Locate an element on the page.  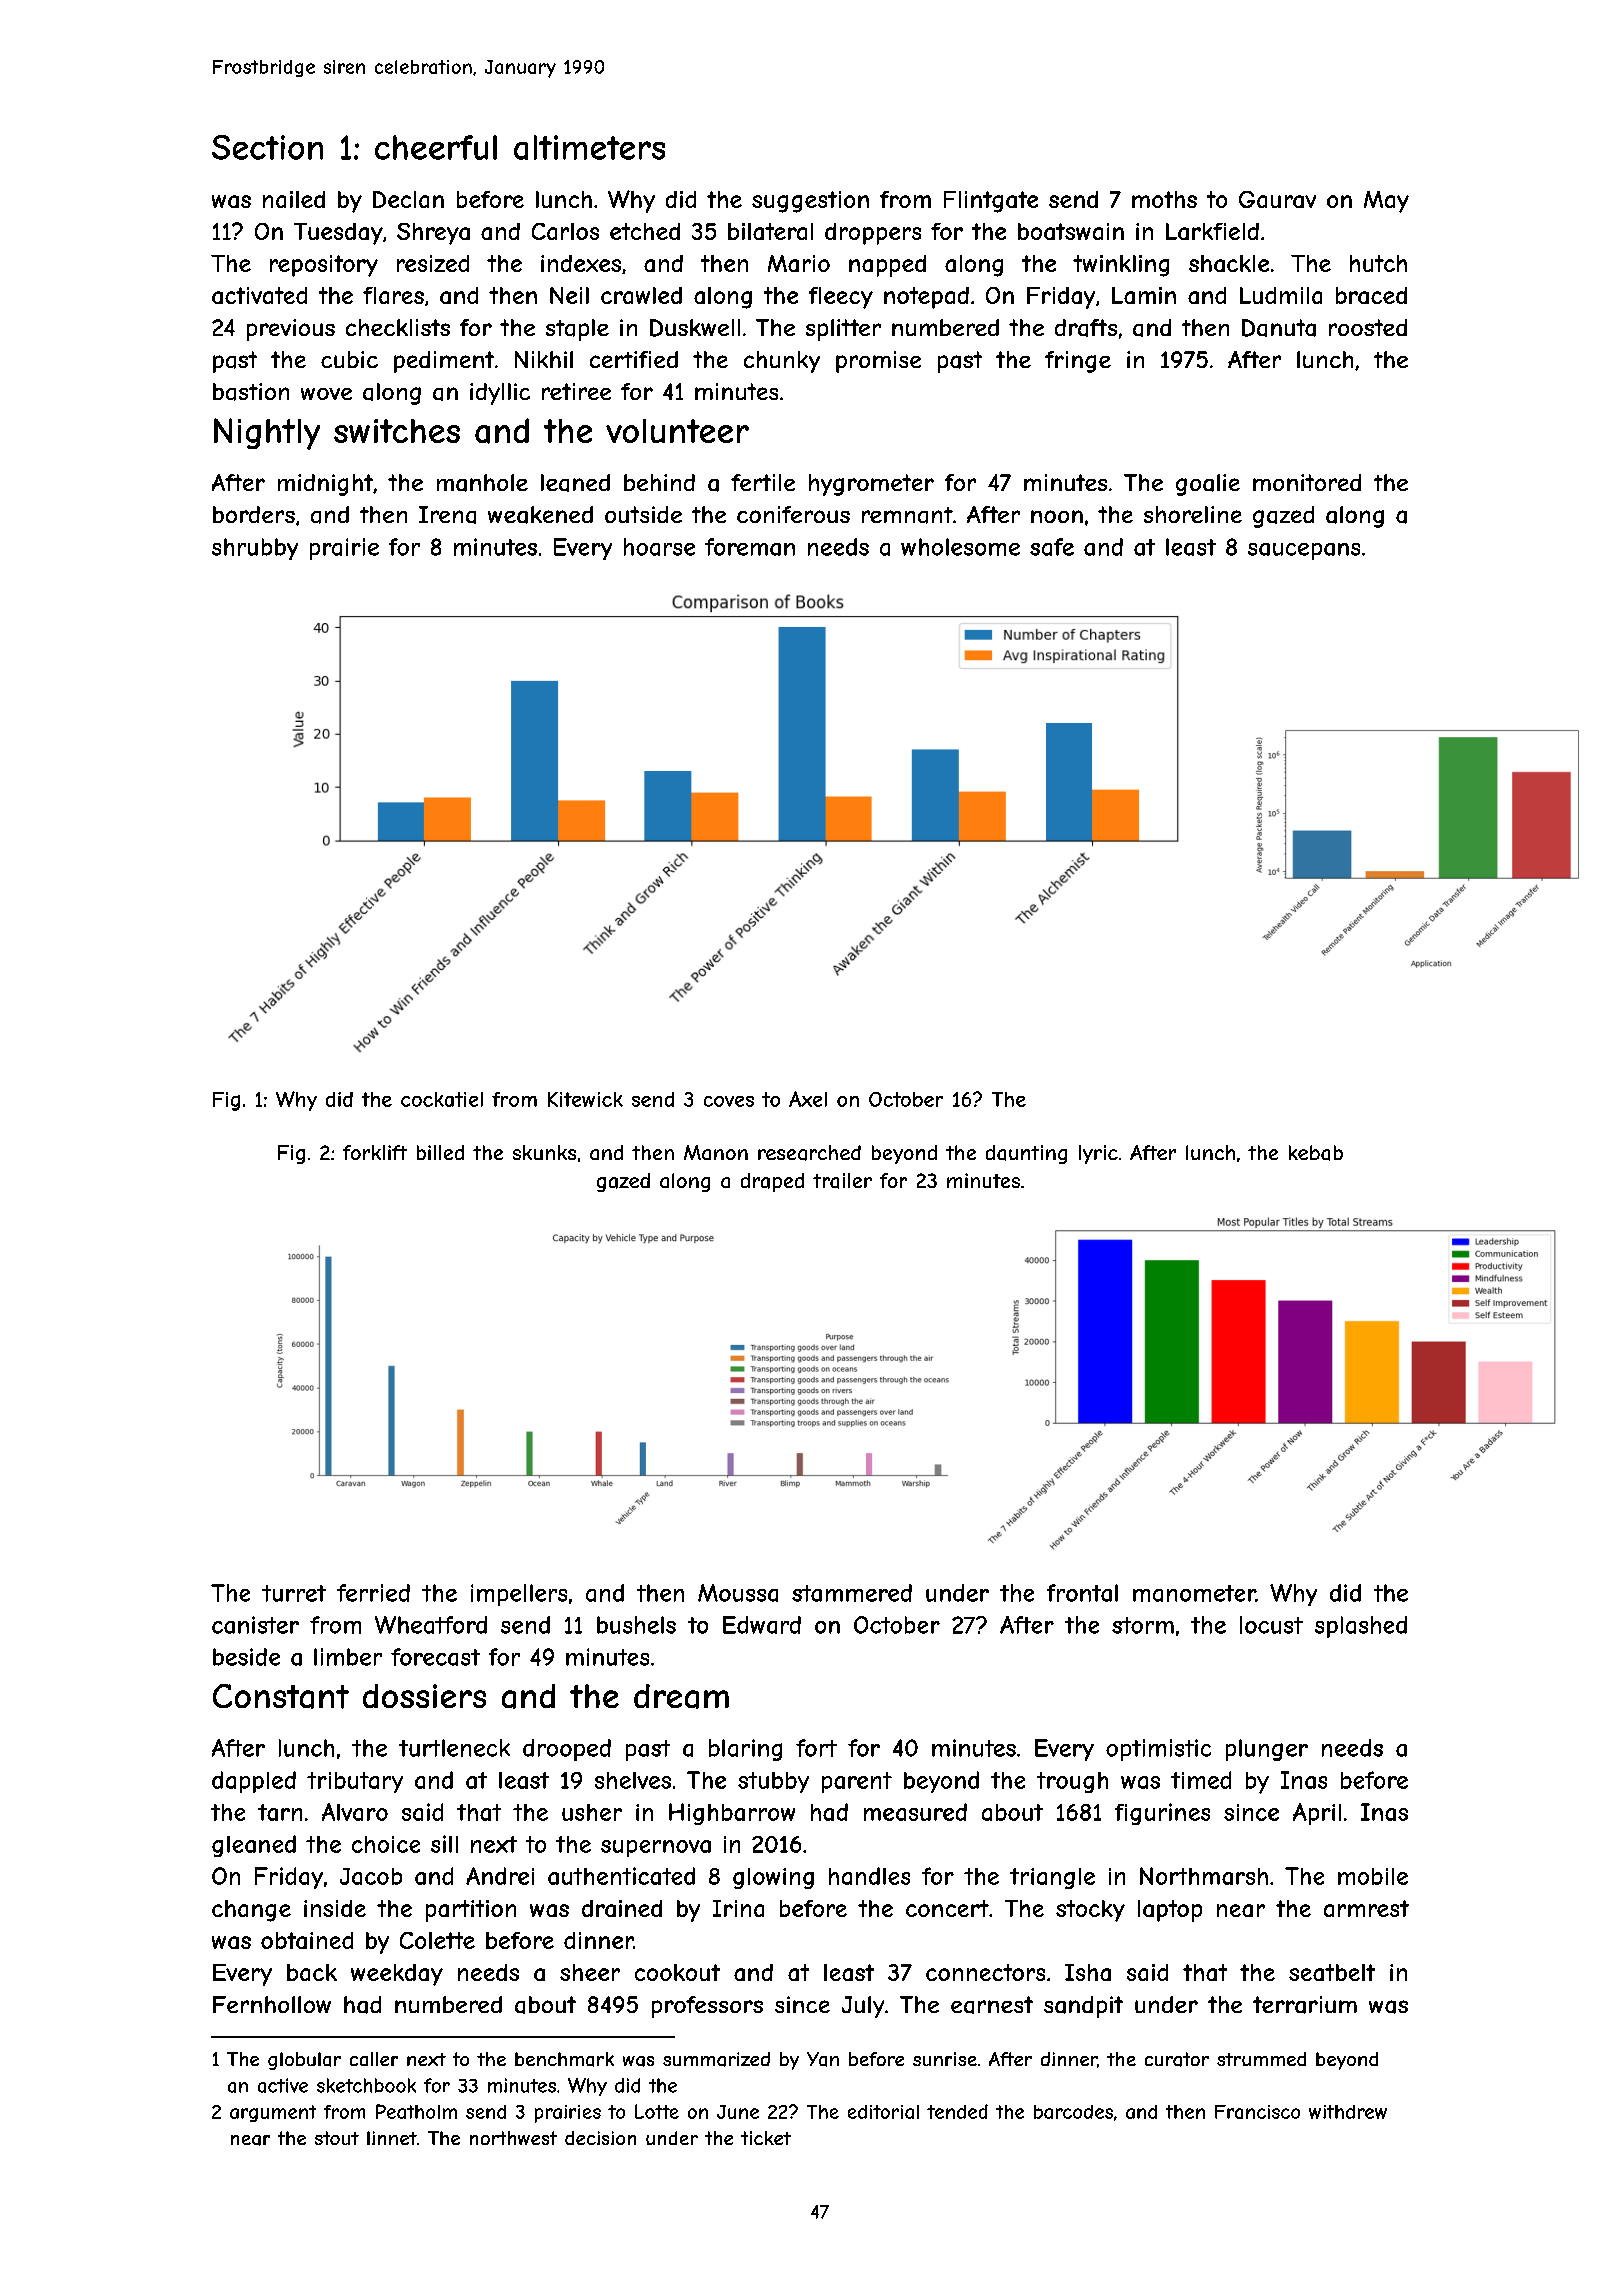
suggestion is located at coordinates (810, 202).
